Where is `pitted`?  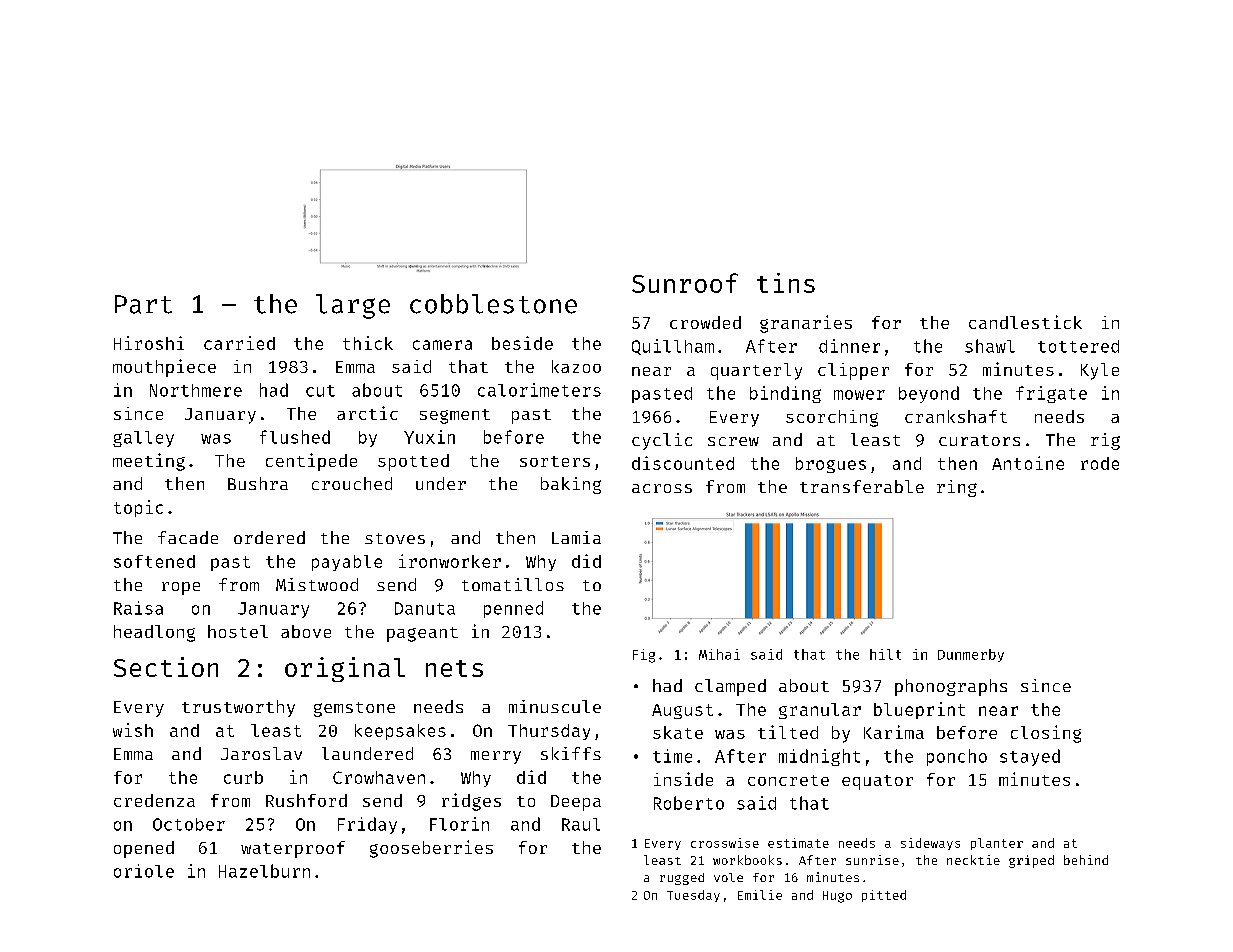
pitted is located at coordinates (884, 896).
